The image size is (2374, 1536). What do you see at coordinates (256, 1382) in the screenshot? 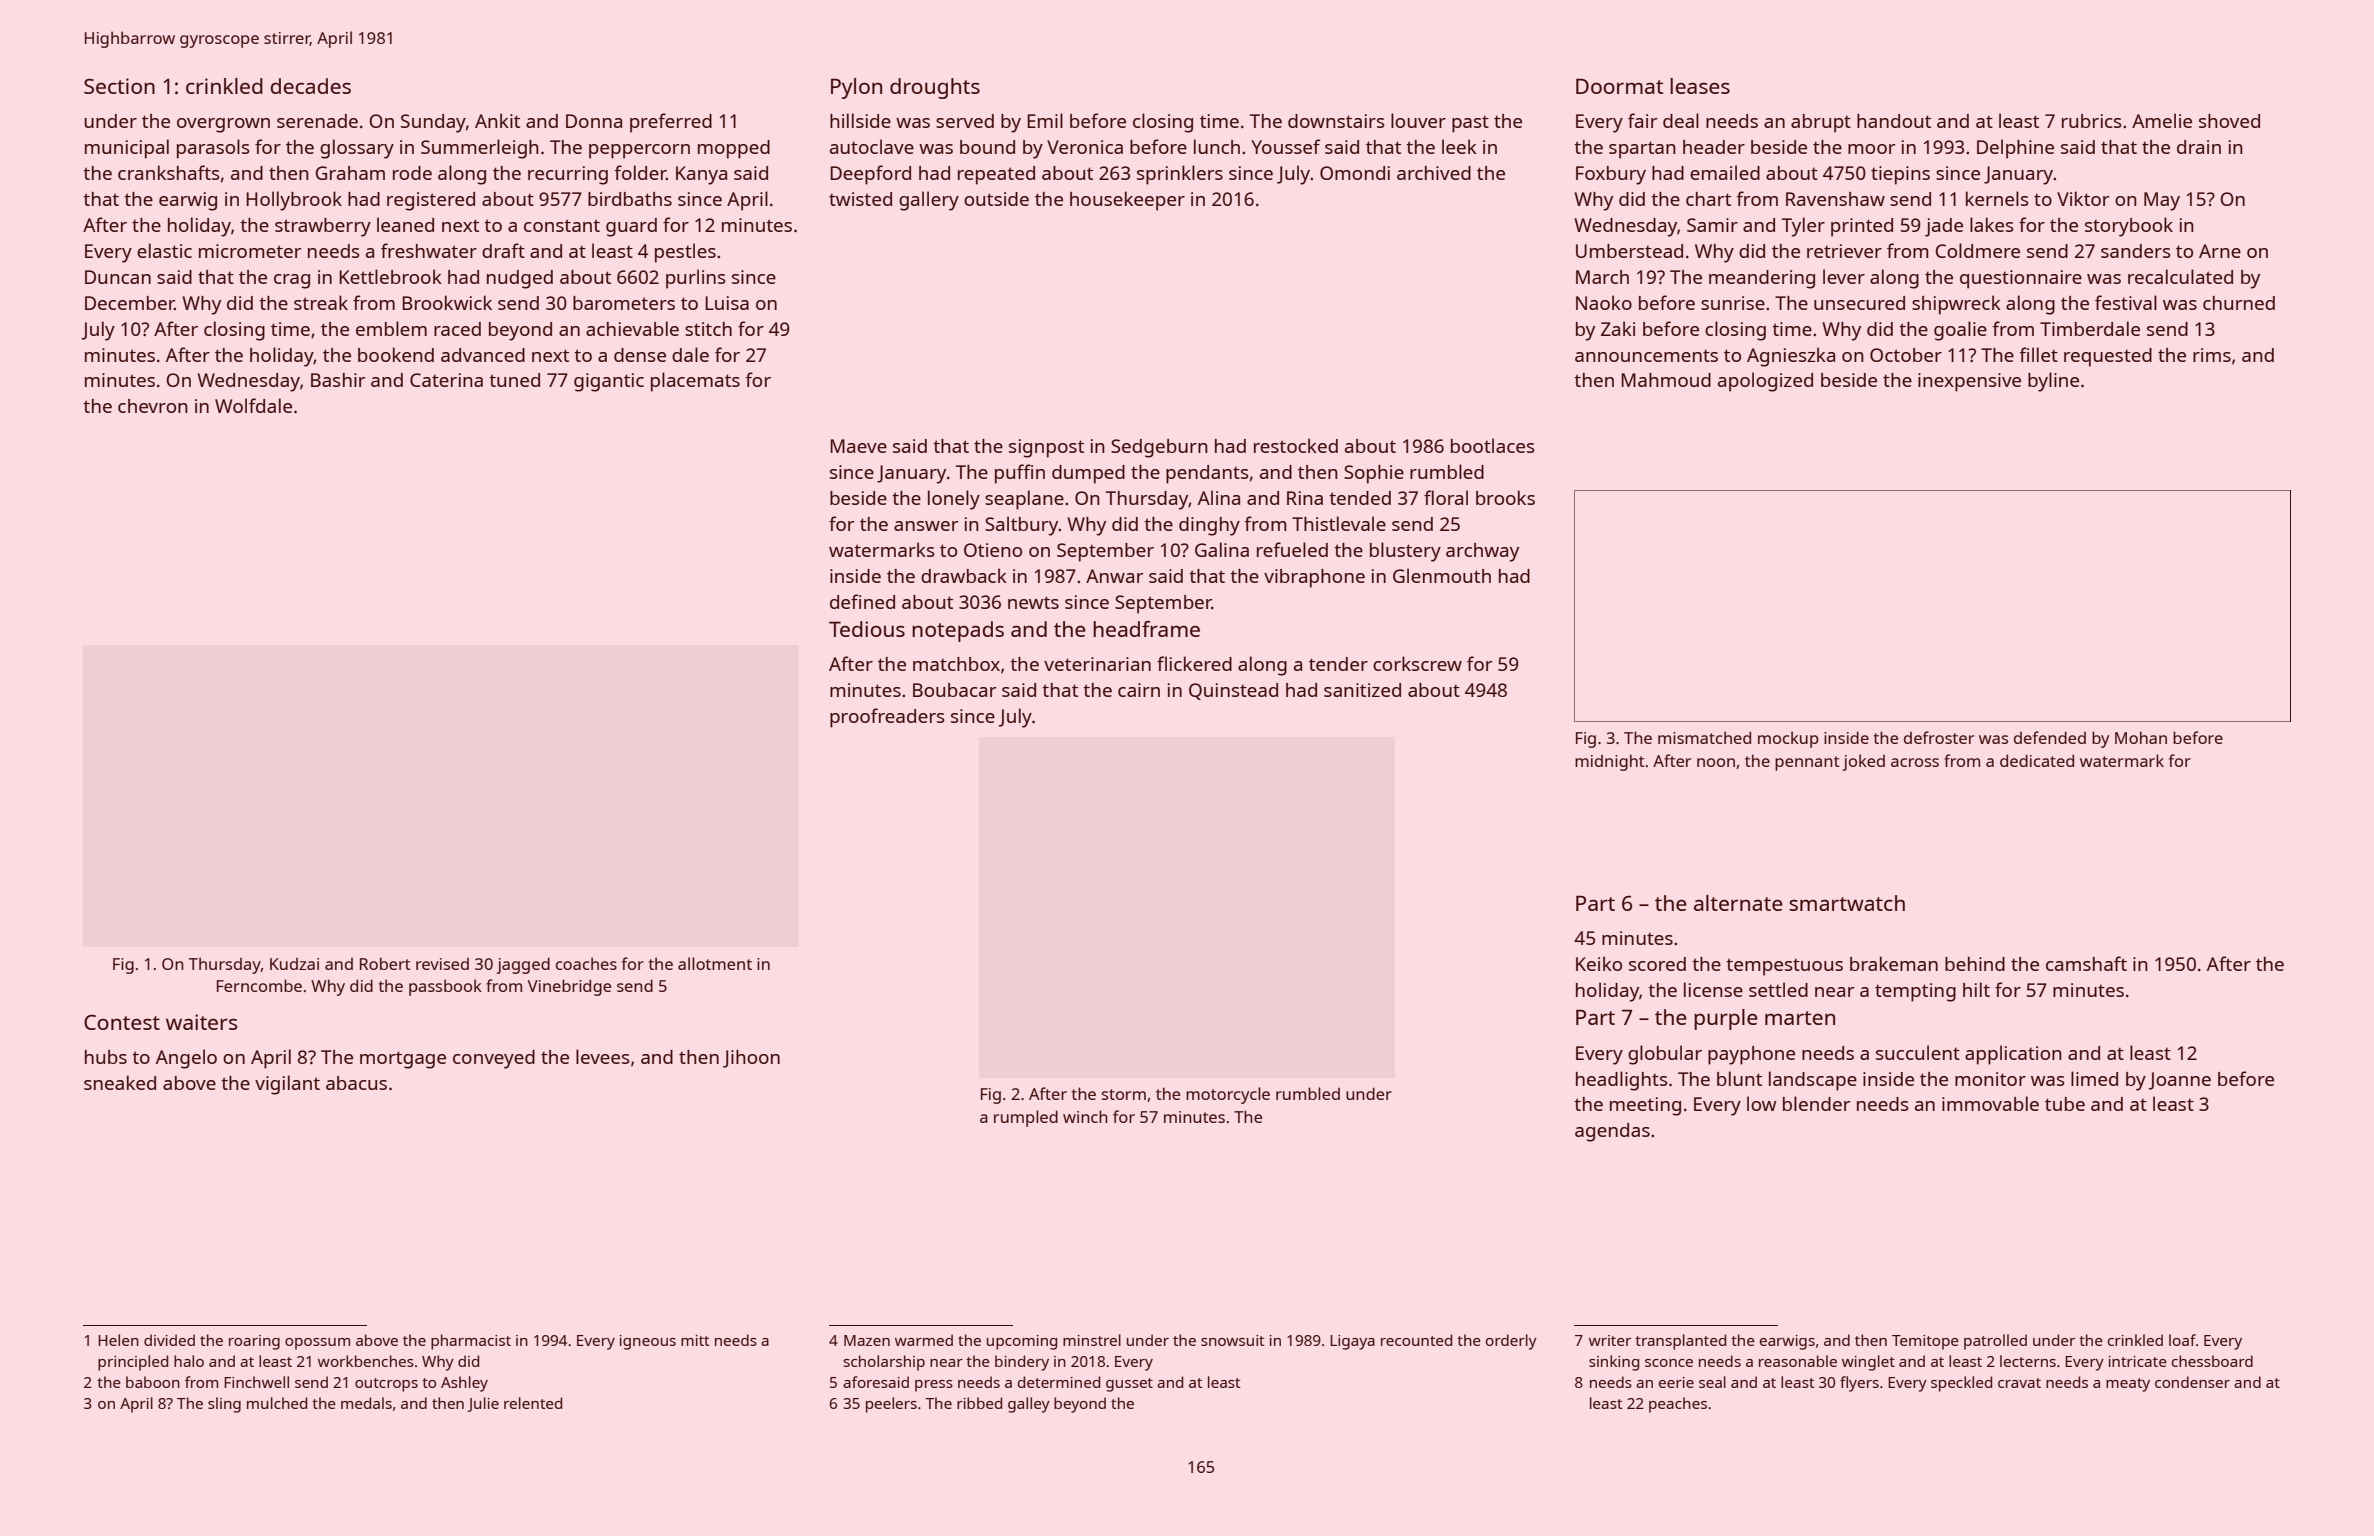
I see `Finchwell` at bounding box center [256, 1382].
